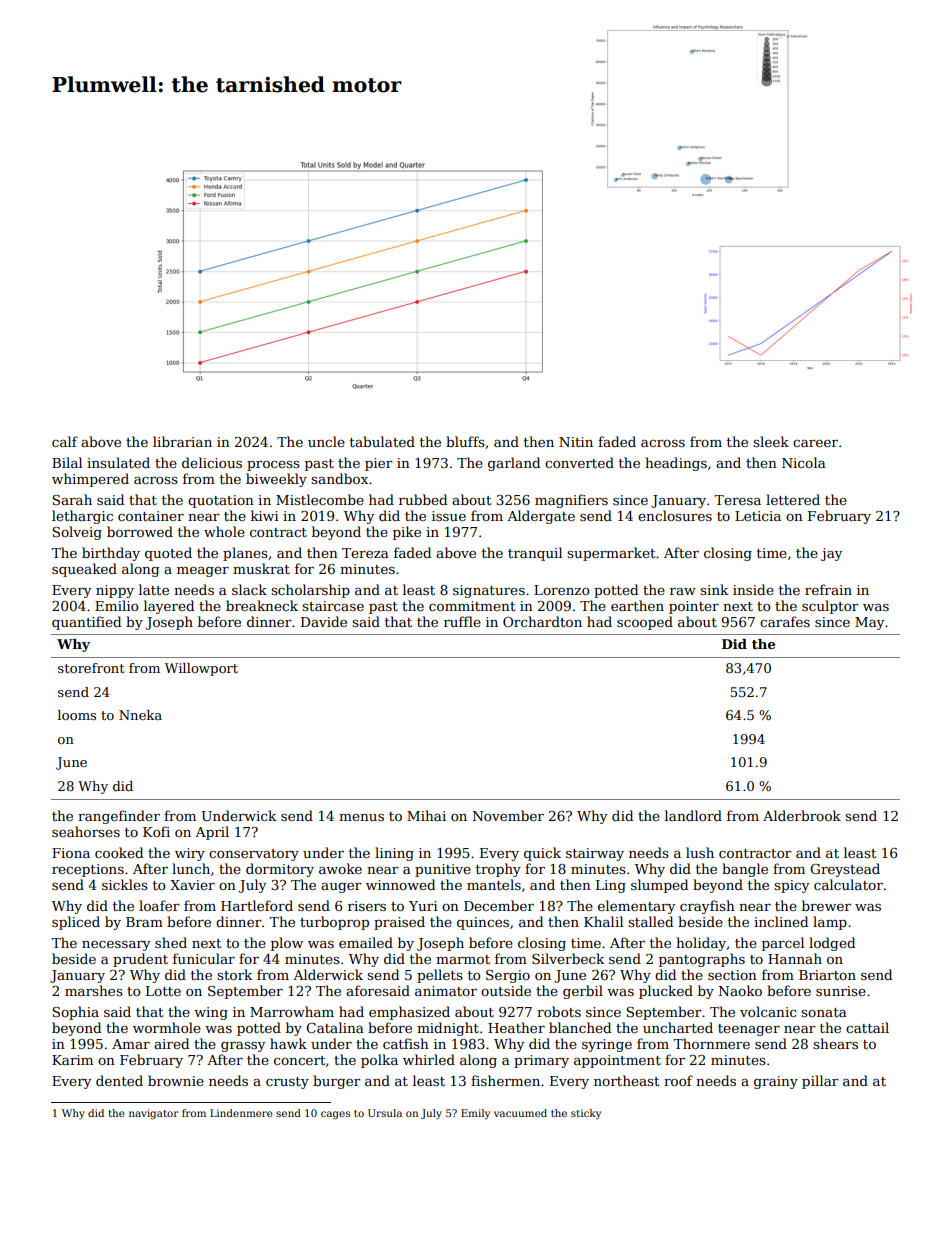  I want to click on rubbed, so click(423, 499).
